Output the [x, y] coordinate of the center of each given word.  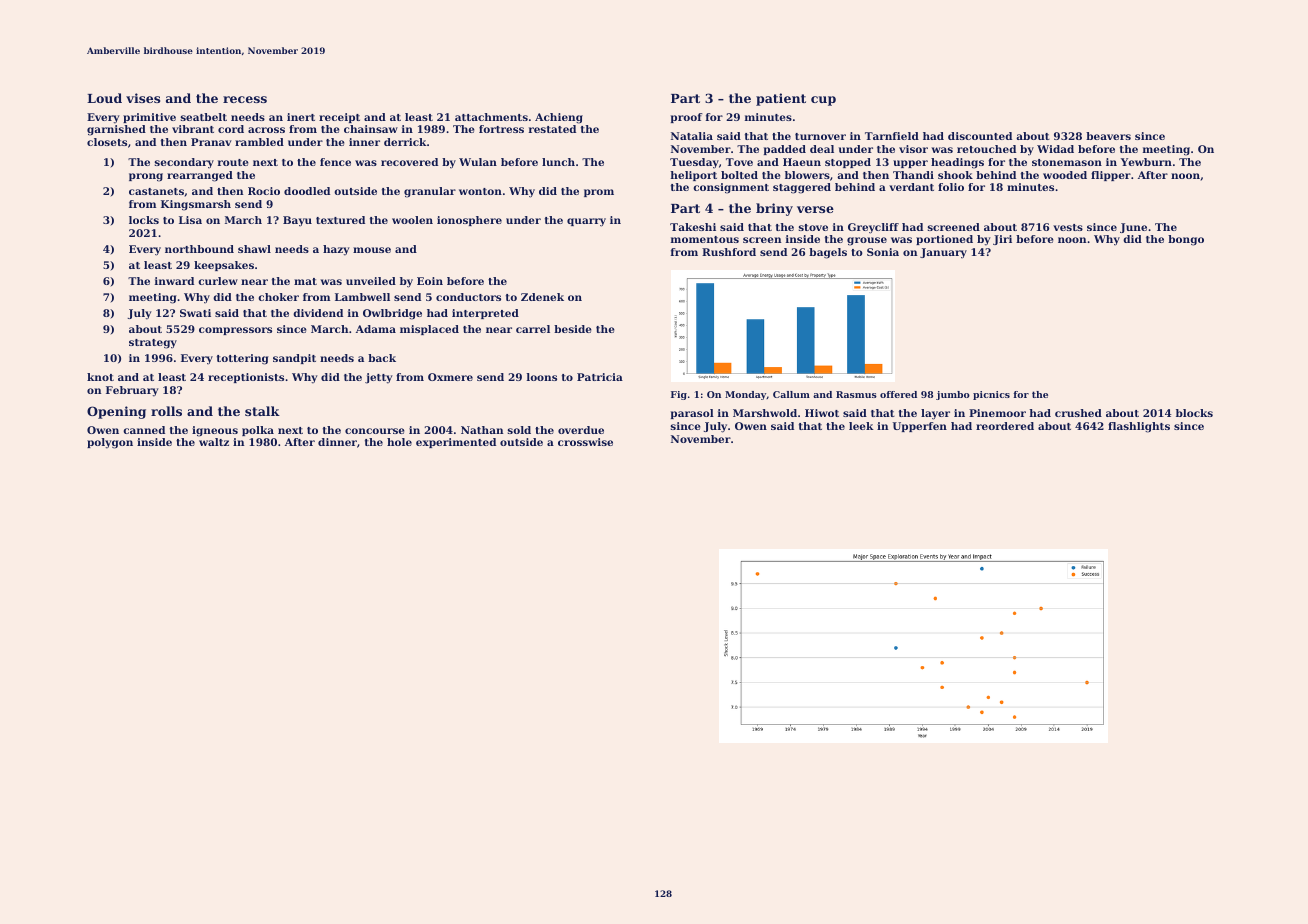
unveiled [371, 281]
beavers [1108, 136]
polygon [110, 443]
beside [573, 329]
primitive [149, 118]
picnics [991, 395]
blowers [807, 175]
